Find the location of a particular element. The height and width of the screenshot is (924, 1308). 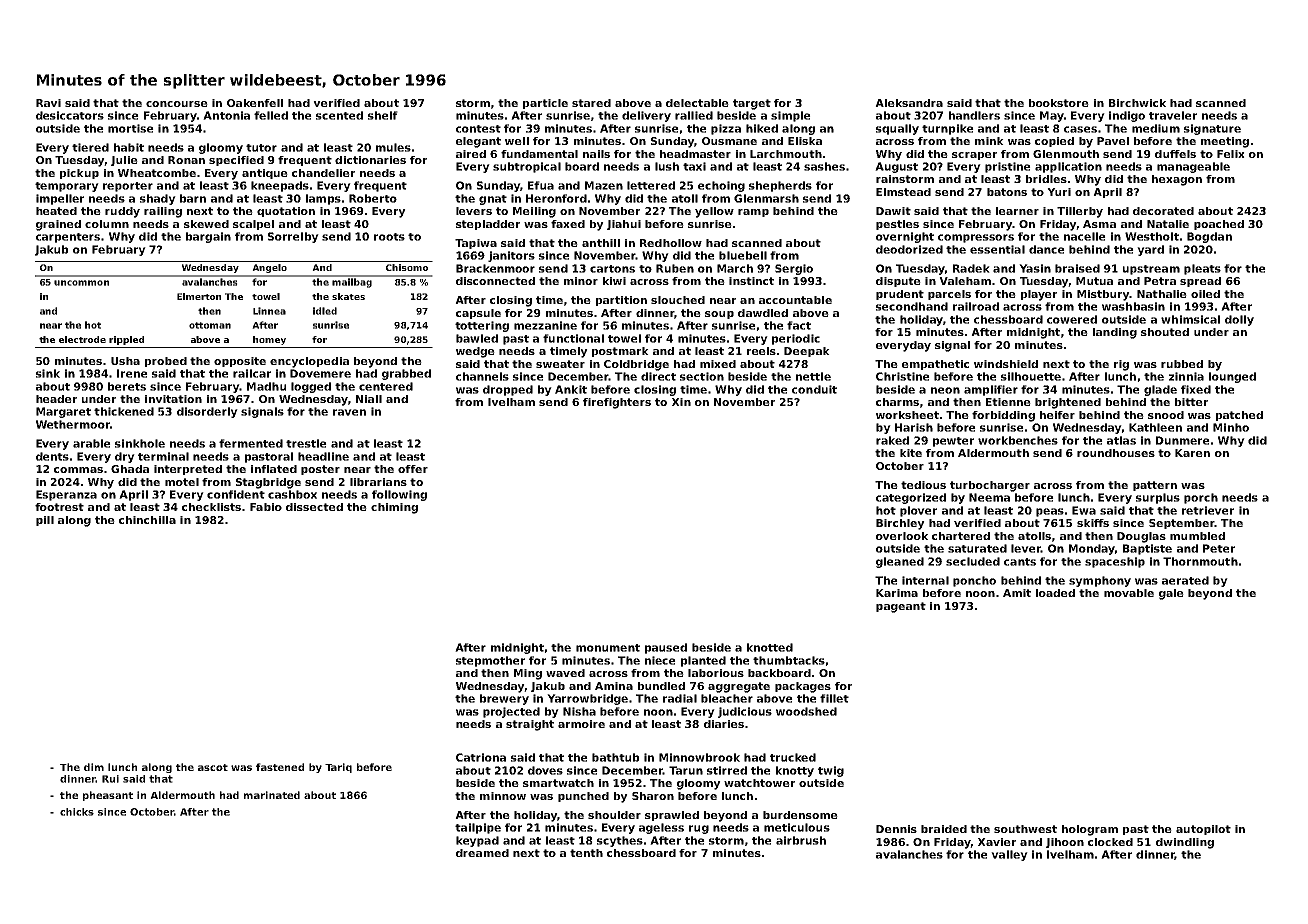

reels is located at coordinates (761, 351).
